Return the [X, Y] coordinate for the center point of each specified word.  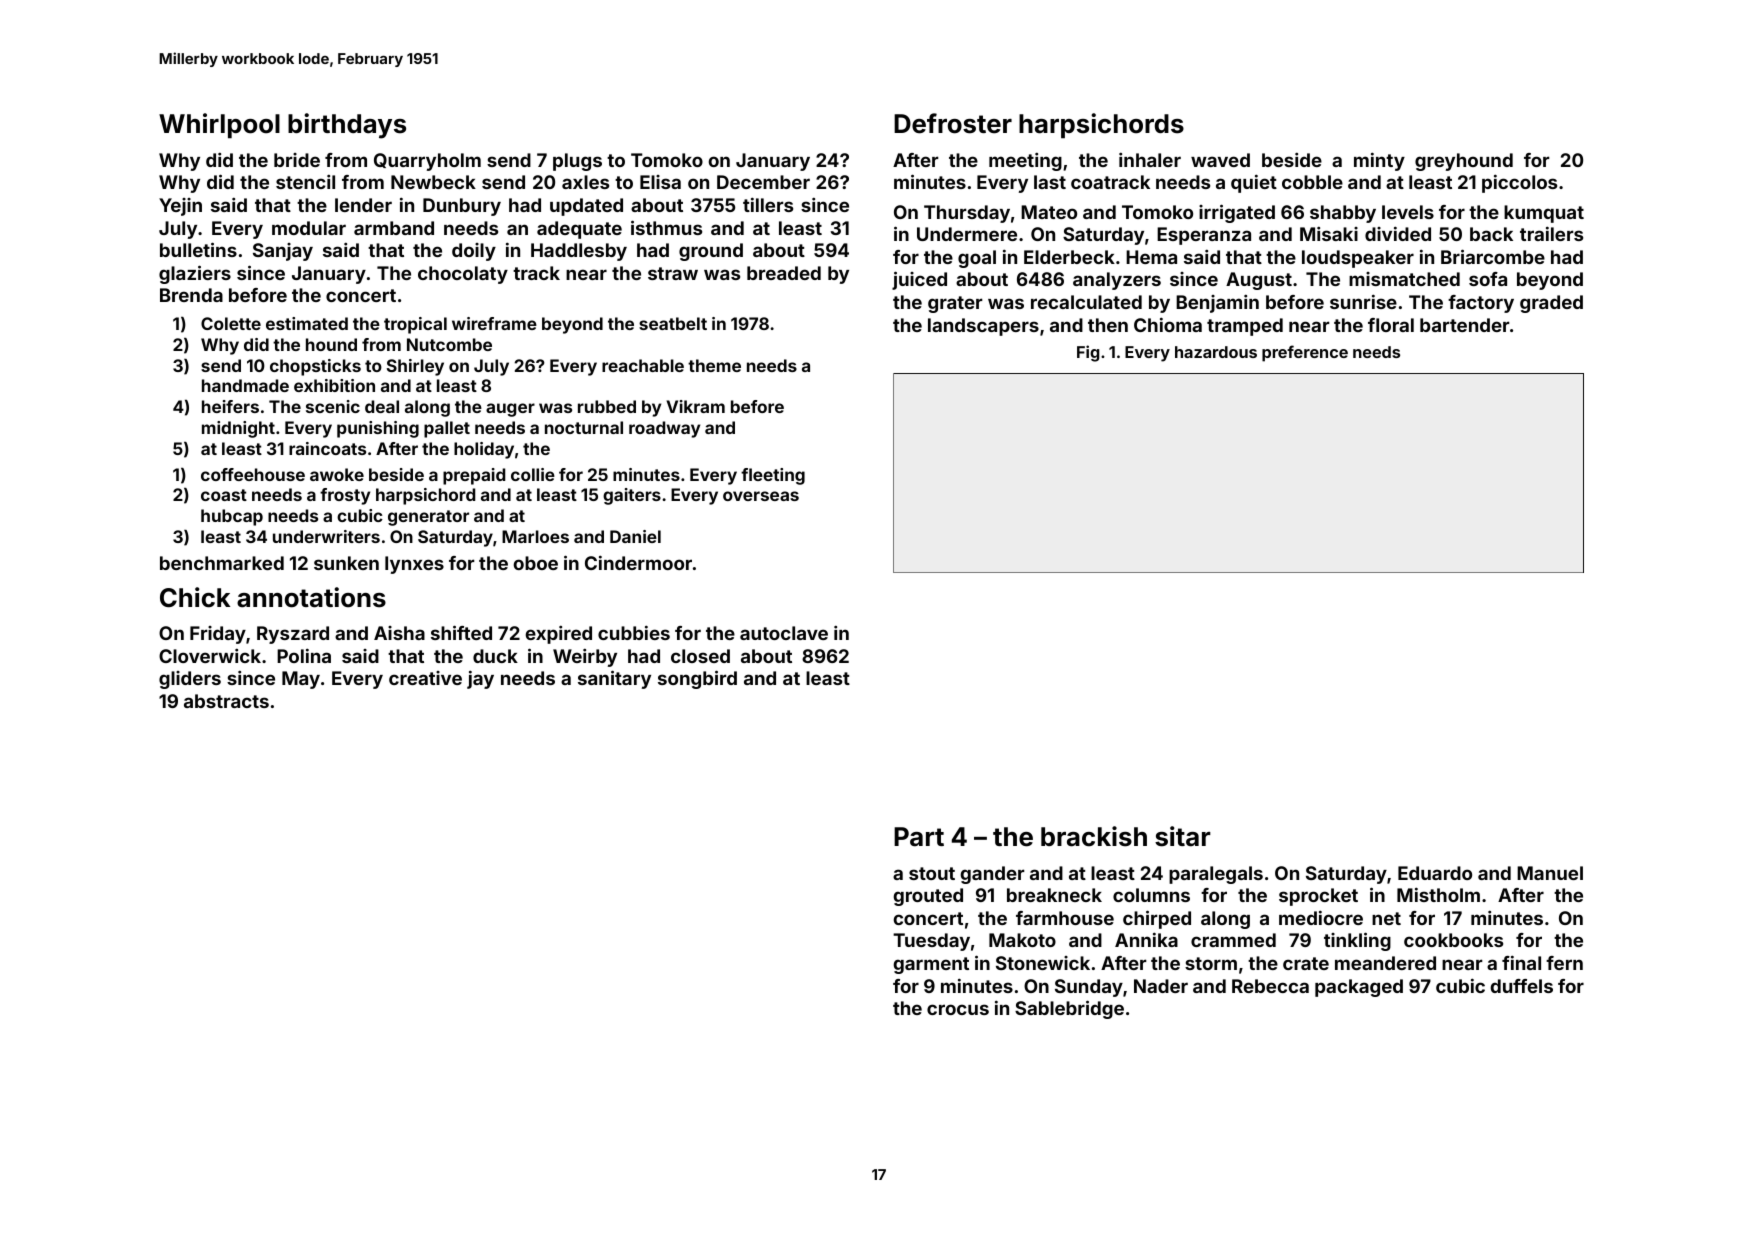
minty [1379, 161]
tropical [415, 325]
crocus [958, 1009]
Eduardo [1435, 873]
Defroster [953, 123]
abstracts [226, 701]
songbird [697, 679]
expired [559, 635]
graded [1551, 304]
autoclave [784, 633]
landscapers [983, 327]
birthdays [347, 126]
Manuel [1550, 873]
